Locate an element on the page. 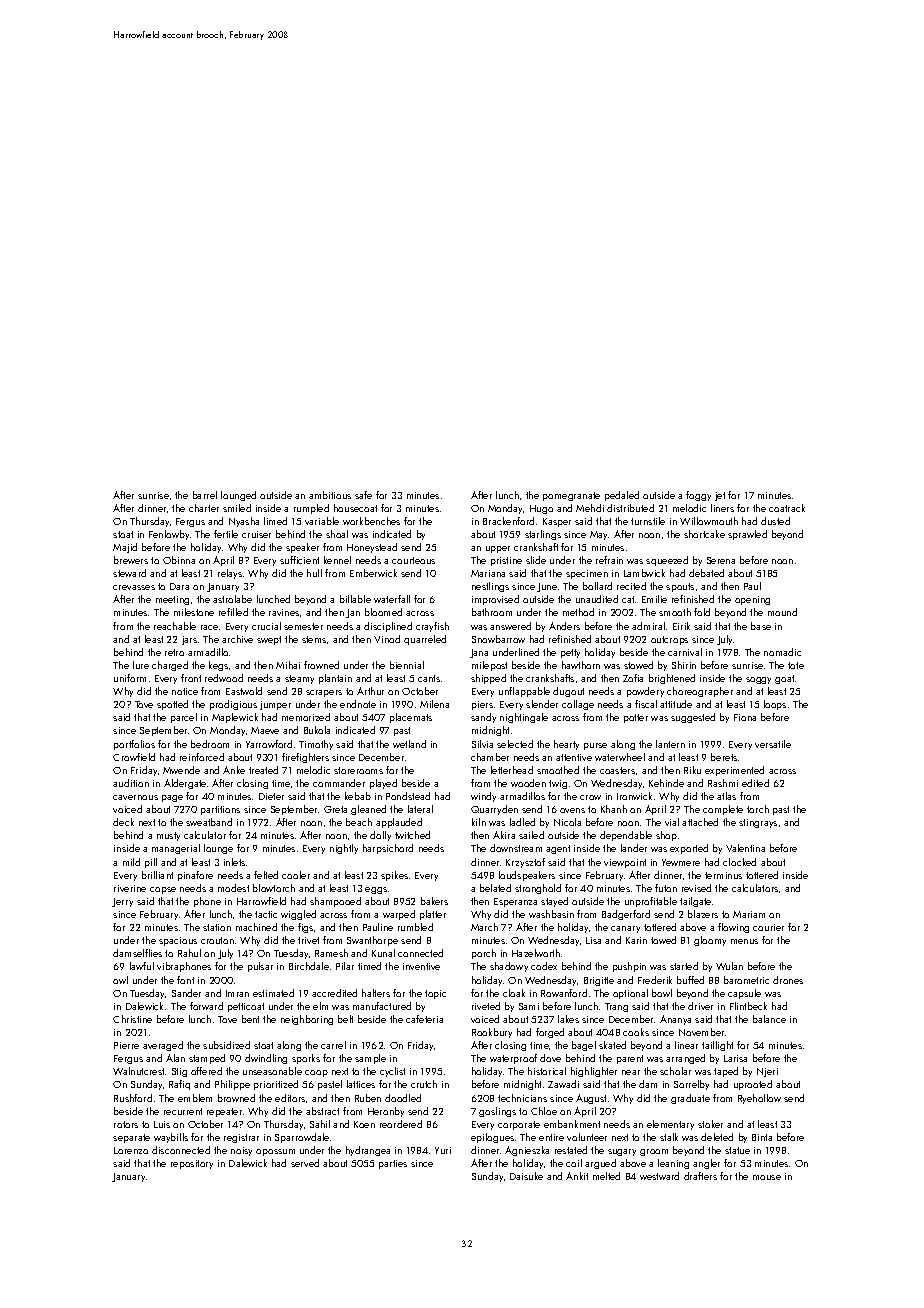 The width and height of the image is (924, 1308). belated is located at coordinates (495, 888).
